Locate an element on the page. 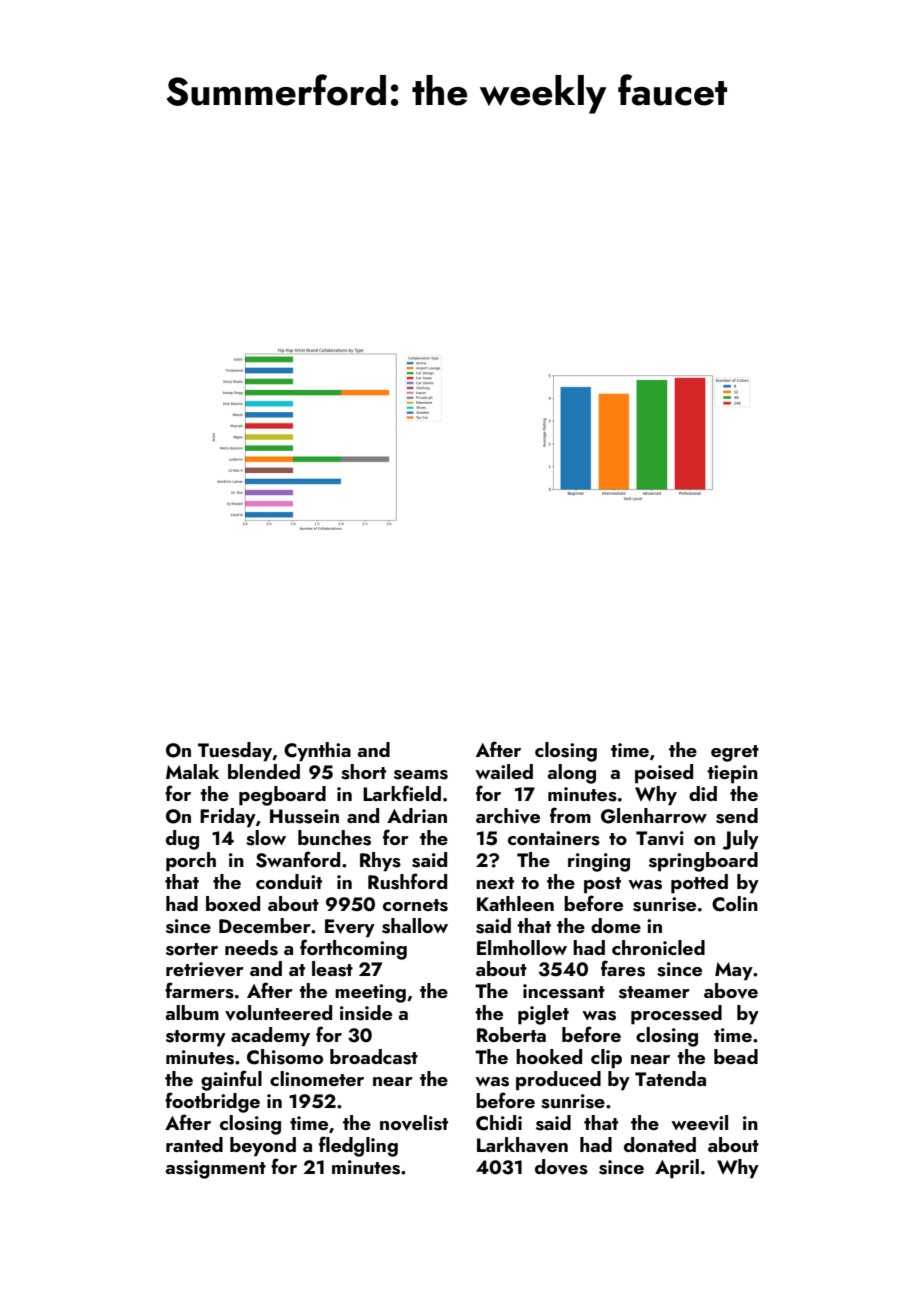 This image has height=1311, width=924. needs is located at coordinates (251, 948).
